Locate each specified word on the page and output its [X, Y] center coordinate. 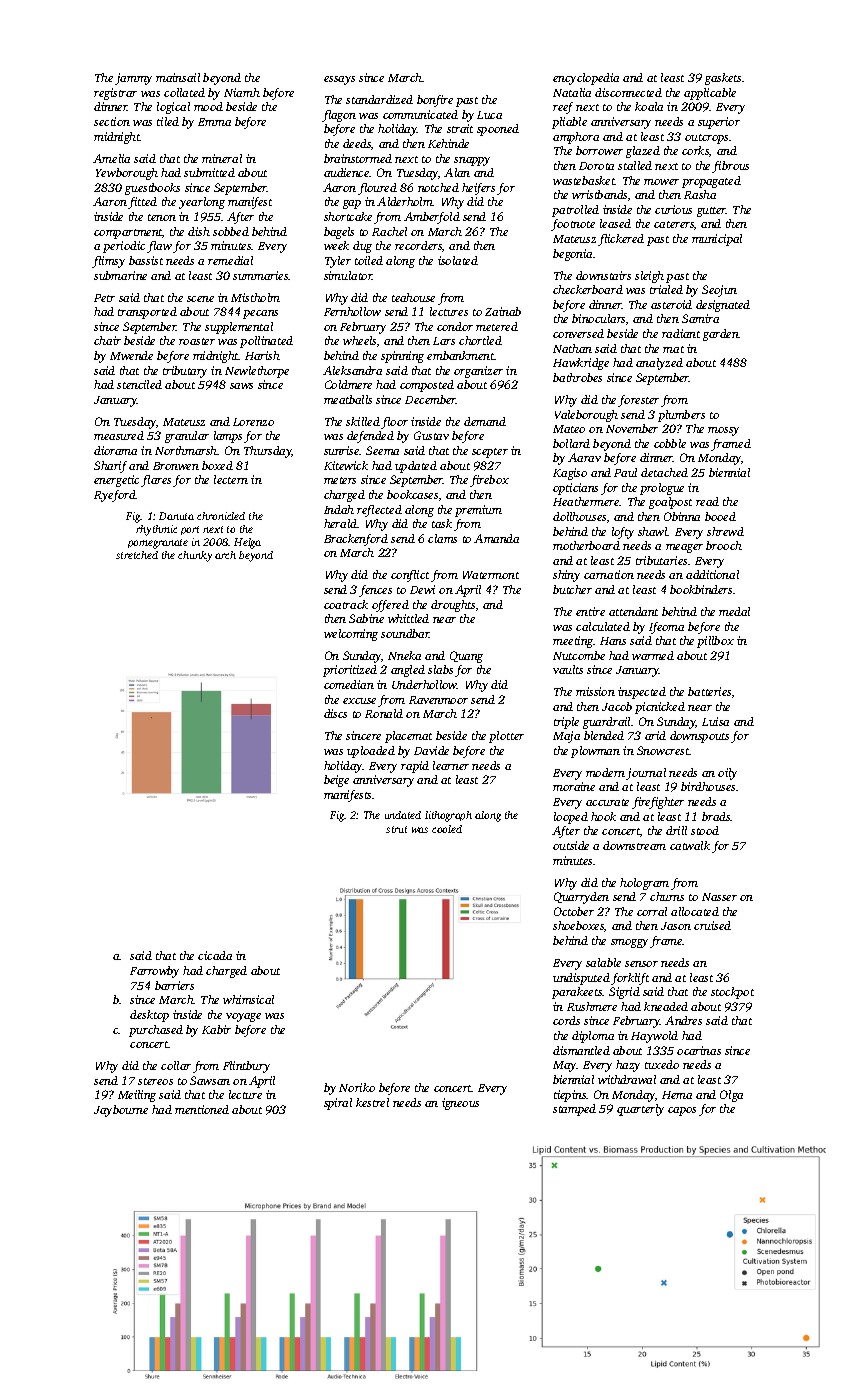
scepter [490, 453]
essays [339, 80]
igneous [460, 1104]
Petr [104, 298]
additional [712, 574]
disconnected [628, 92]
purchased [156, 1031]
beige [336, 781]
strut [396, 829]
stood [705, 830]
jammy [133, 79]
